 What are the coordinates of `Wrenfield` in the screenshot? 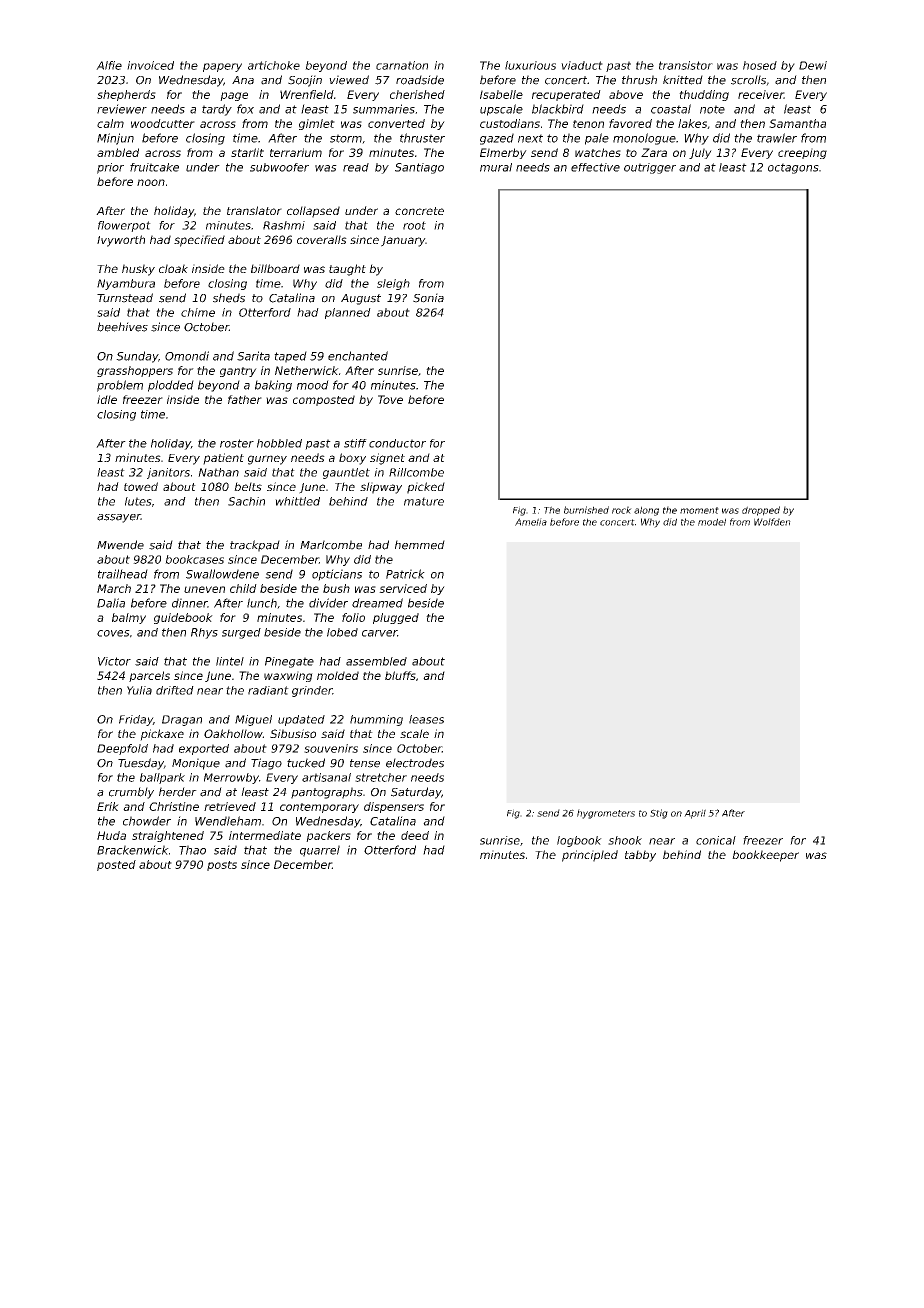 It's located at (307, 94).
